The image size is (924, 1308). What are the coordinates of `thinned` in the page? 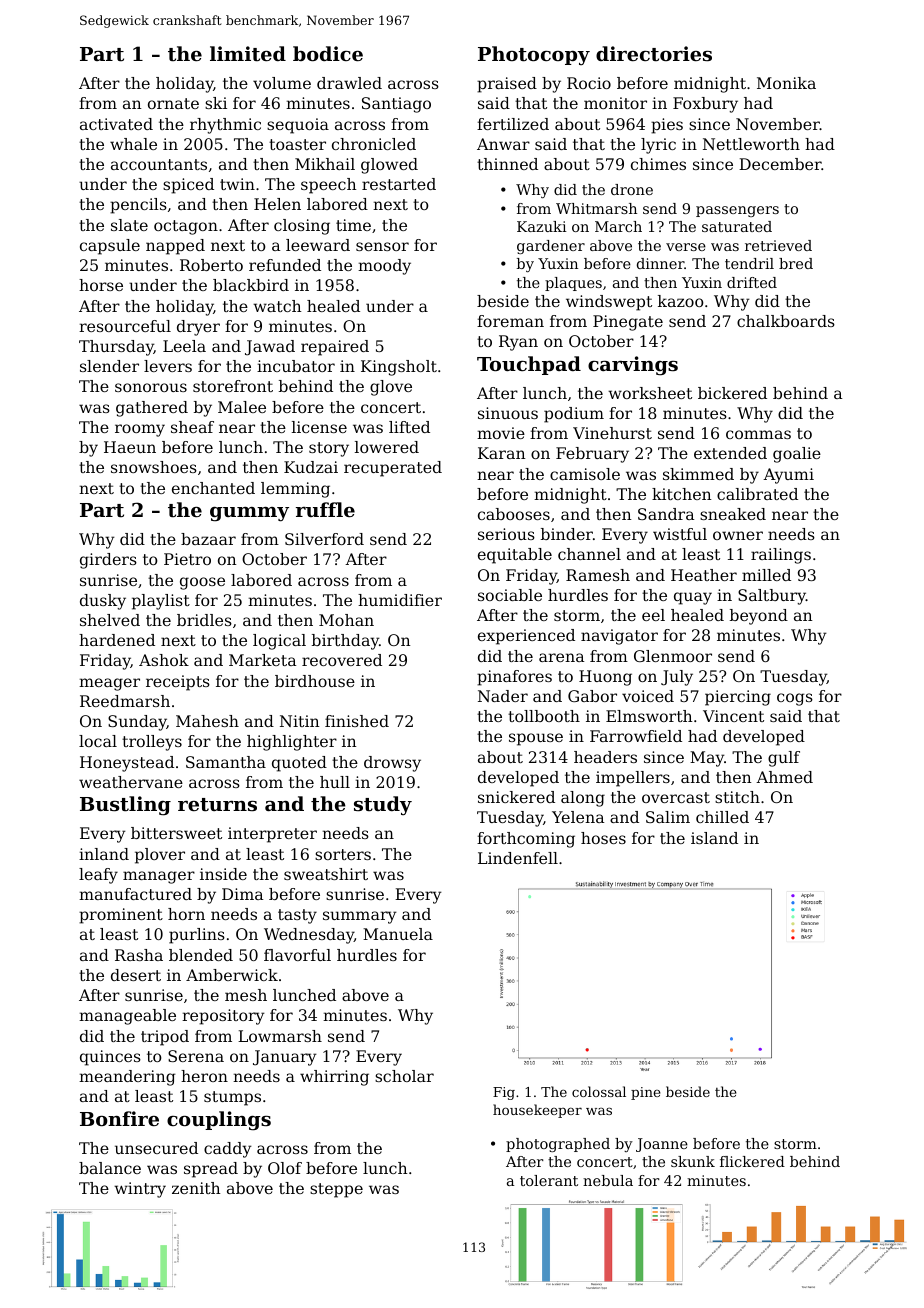 It's located at (507, 164).
